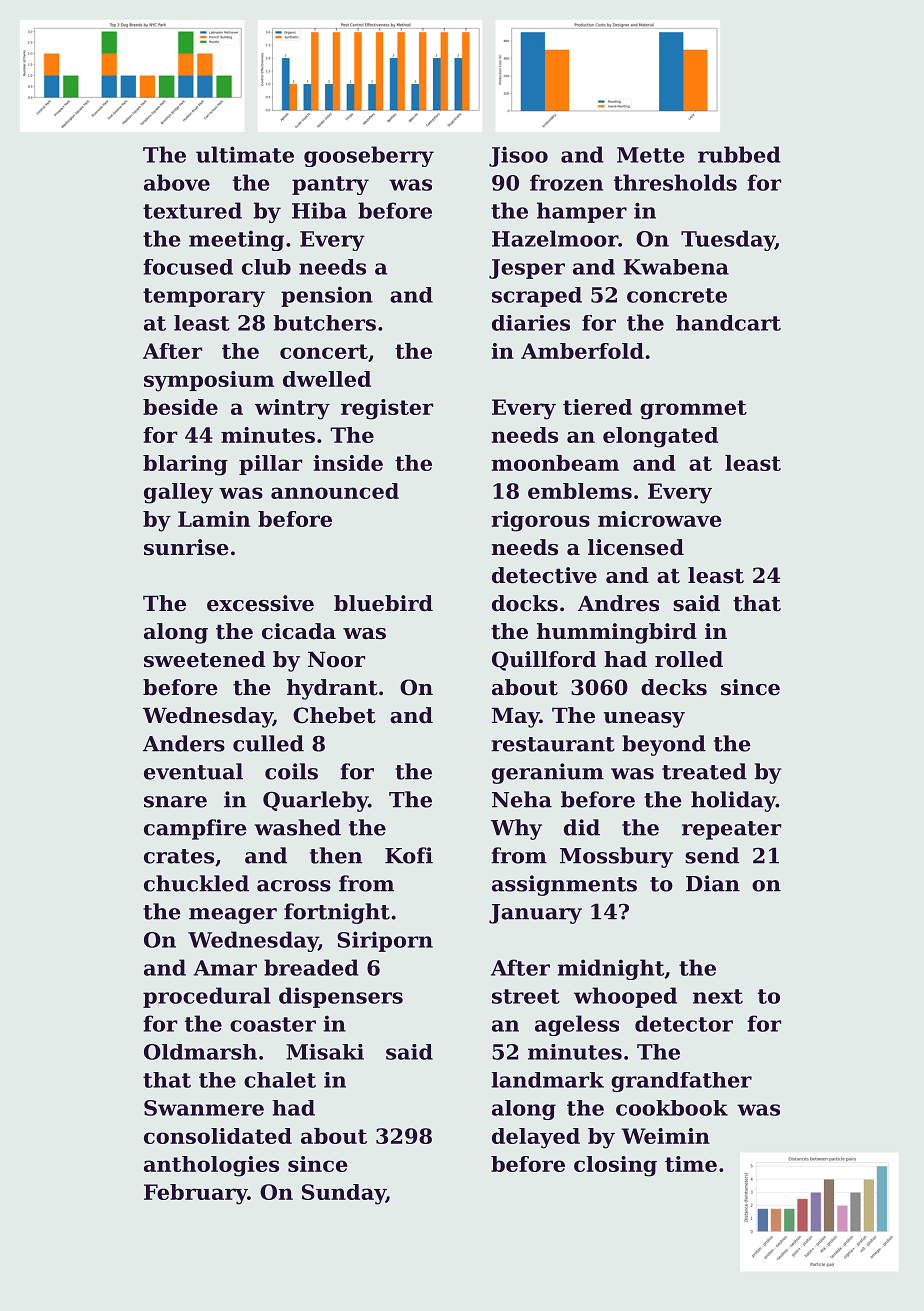 Image resolution: width=924 pixels, height=1311 pixels. Describe the element at coordinates (299, 631) in the document. I see `cicada` at that location.
